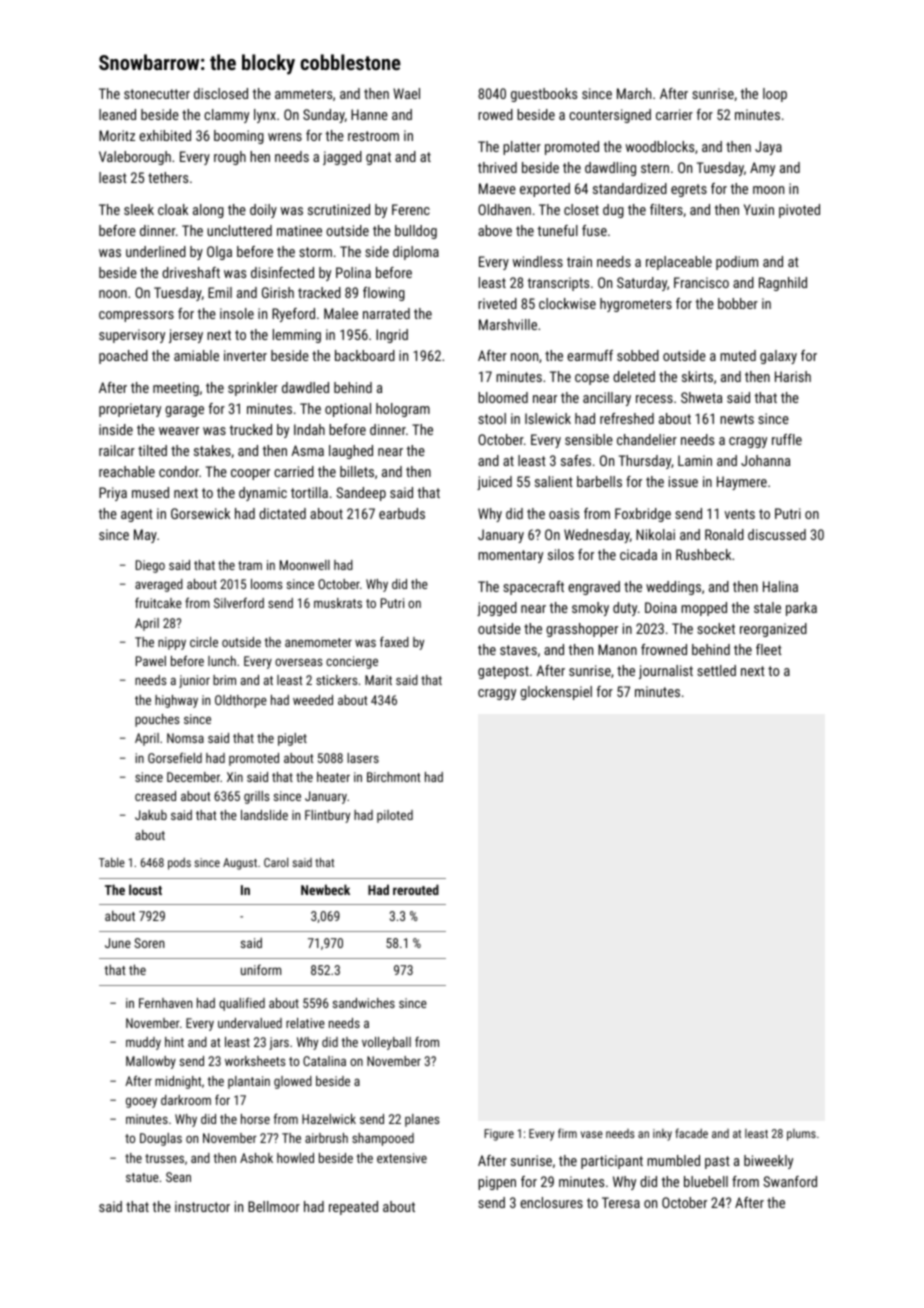  Describe the element at coordinates (737, 263) in the screenshot. I see `podium` at that location.
